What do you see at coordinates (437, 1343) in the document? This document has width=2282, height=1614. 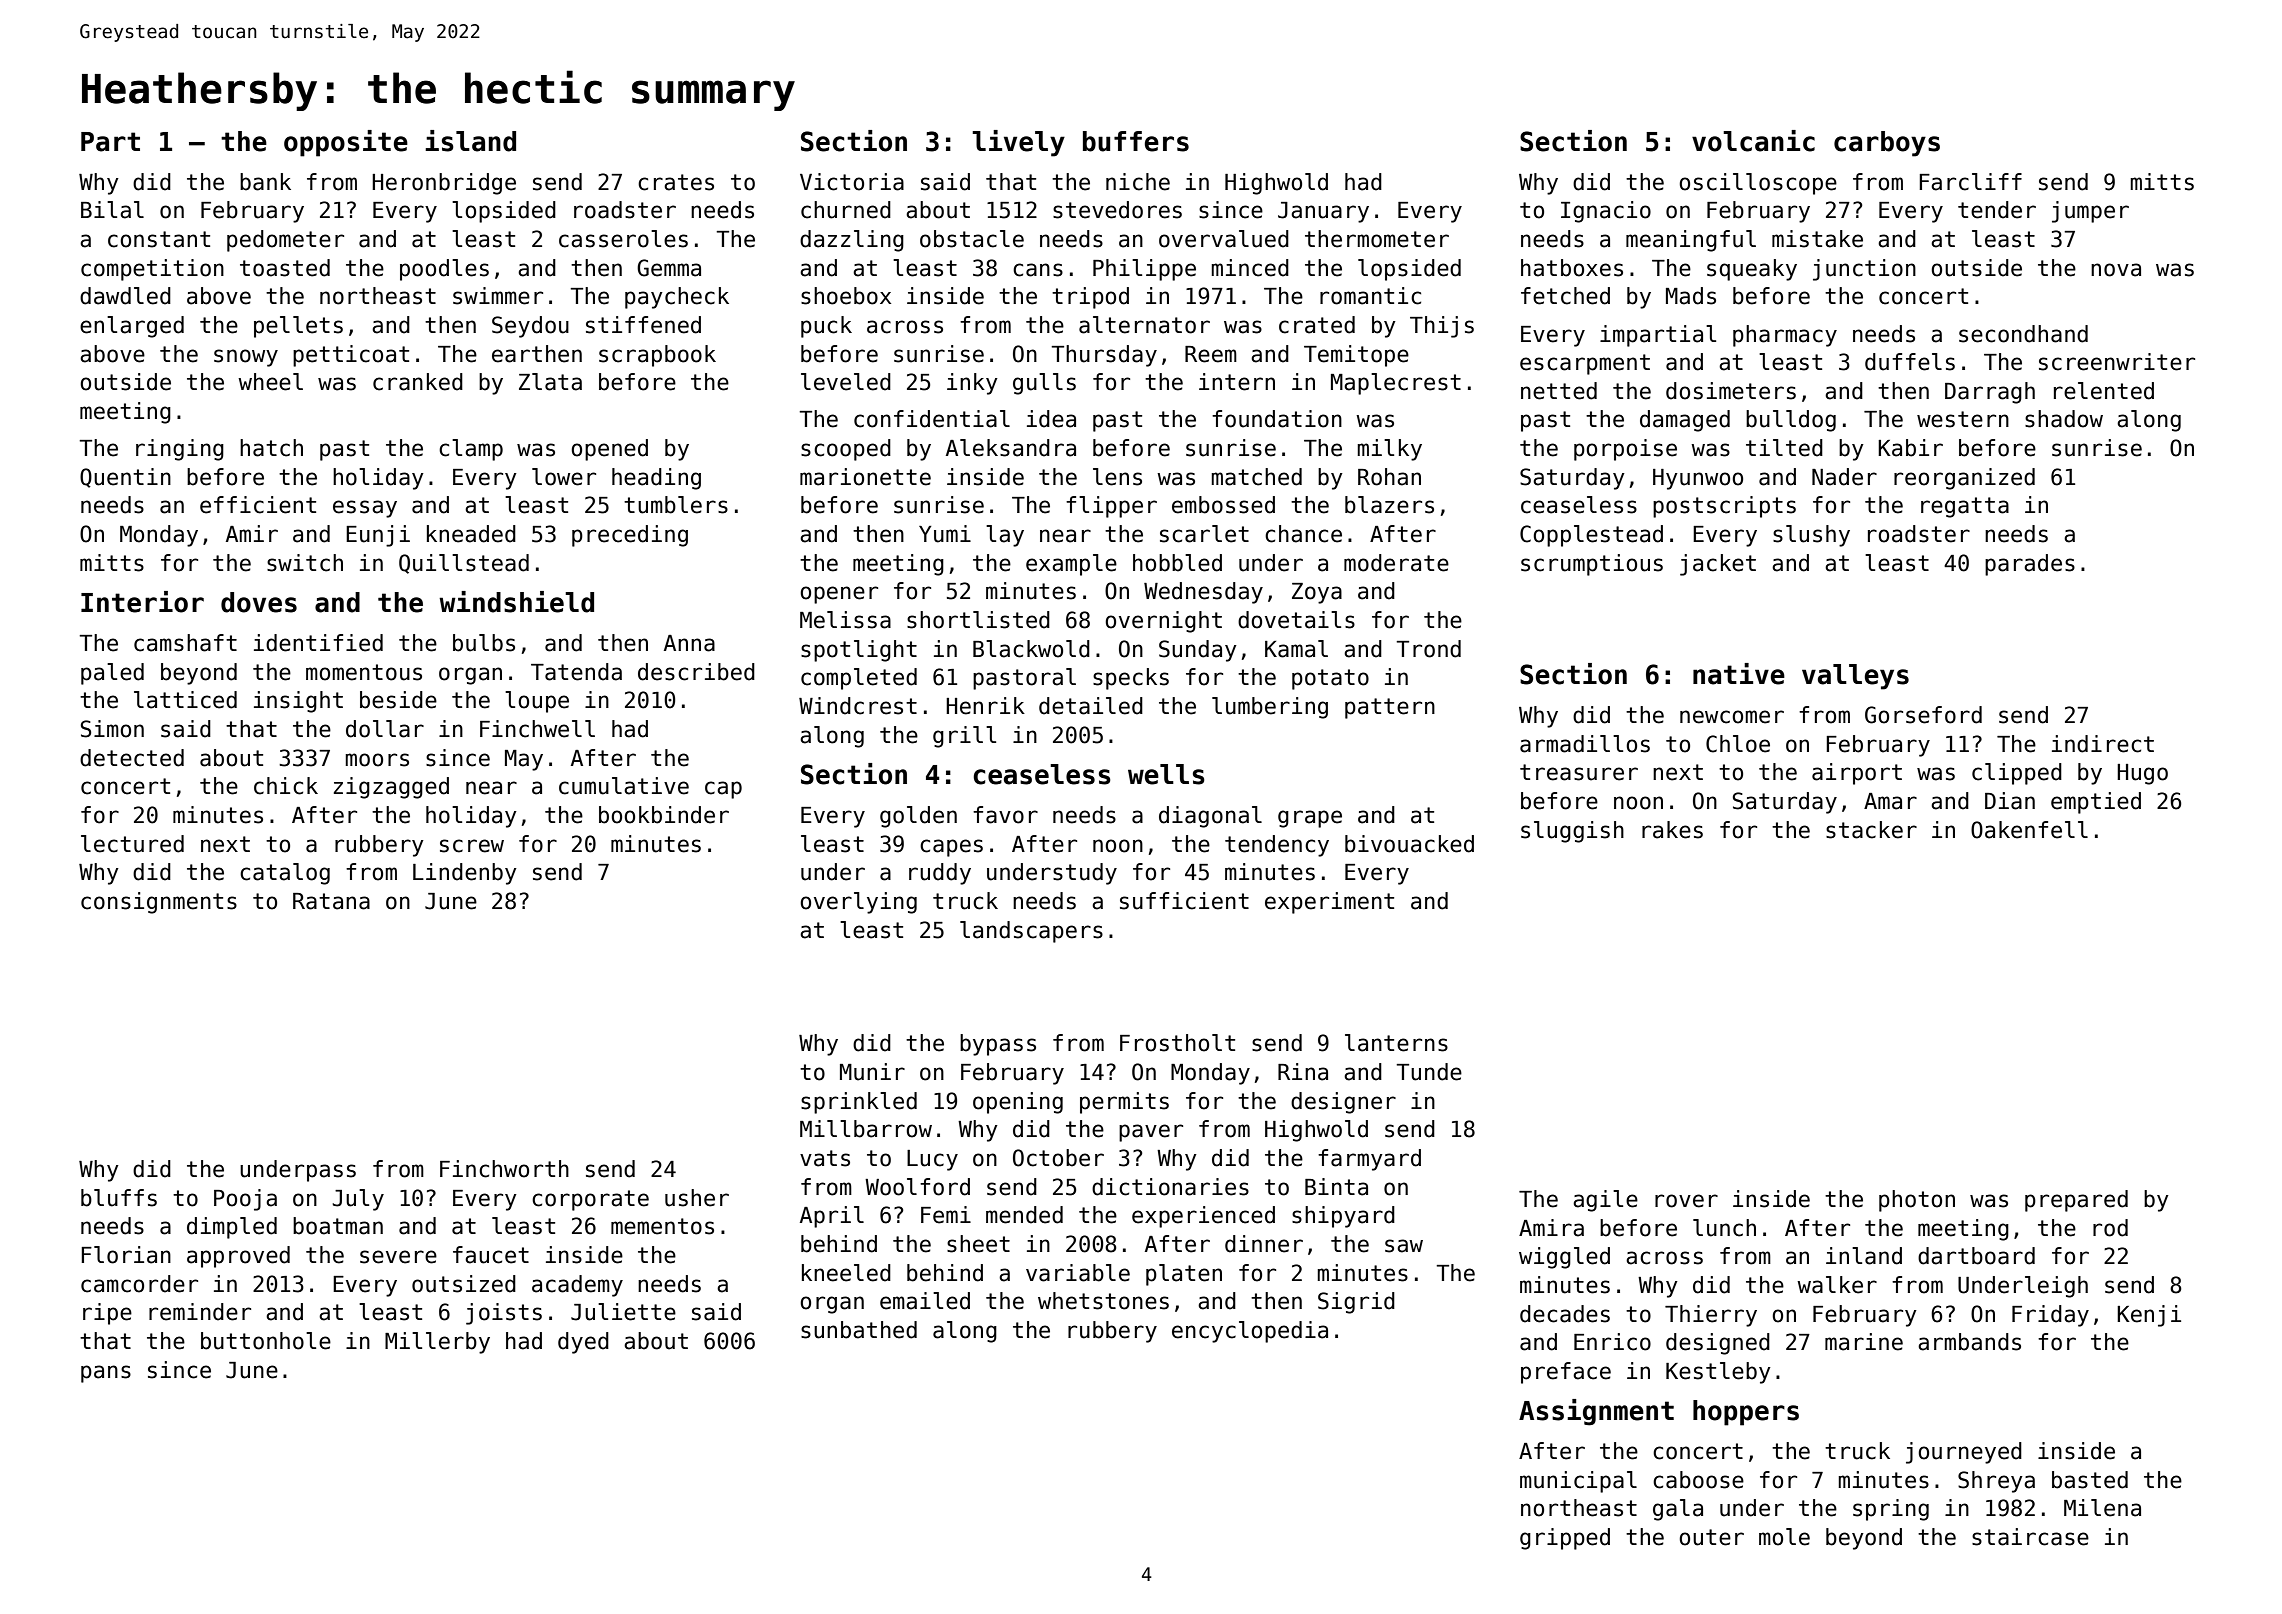 I see `Millerby` at bounding box center [437, 1343].
